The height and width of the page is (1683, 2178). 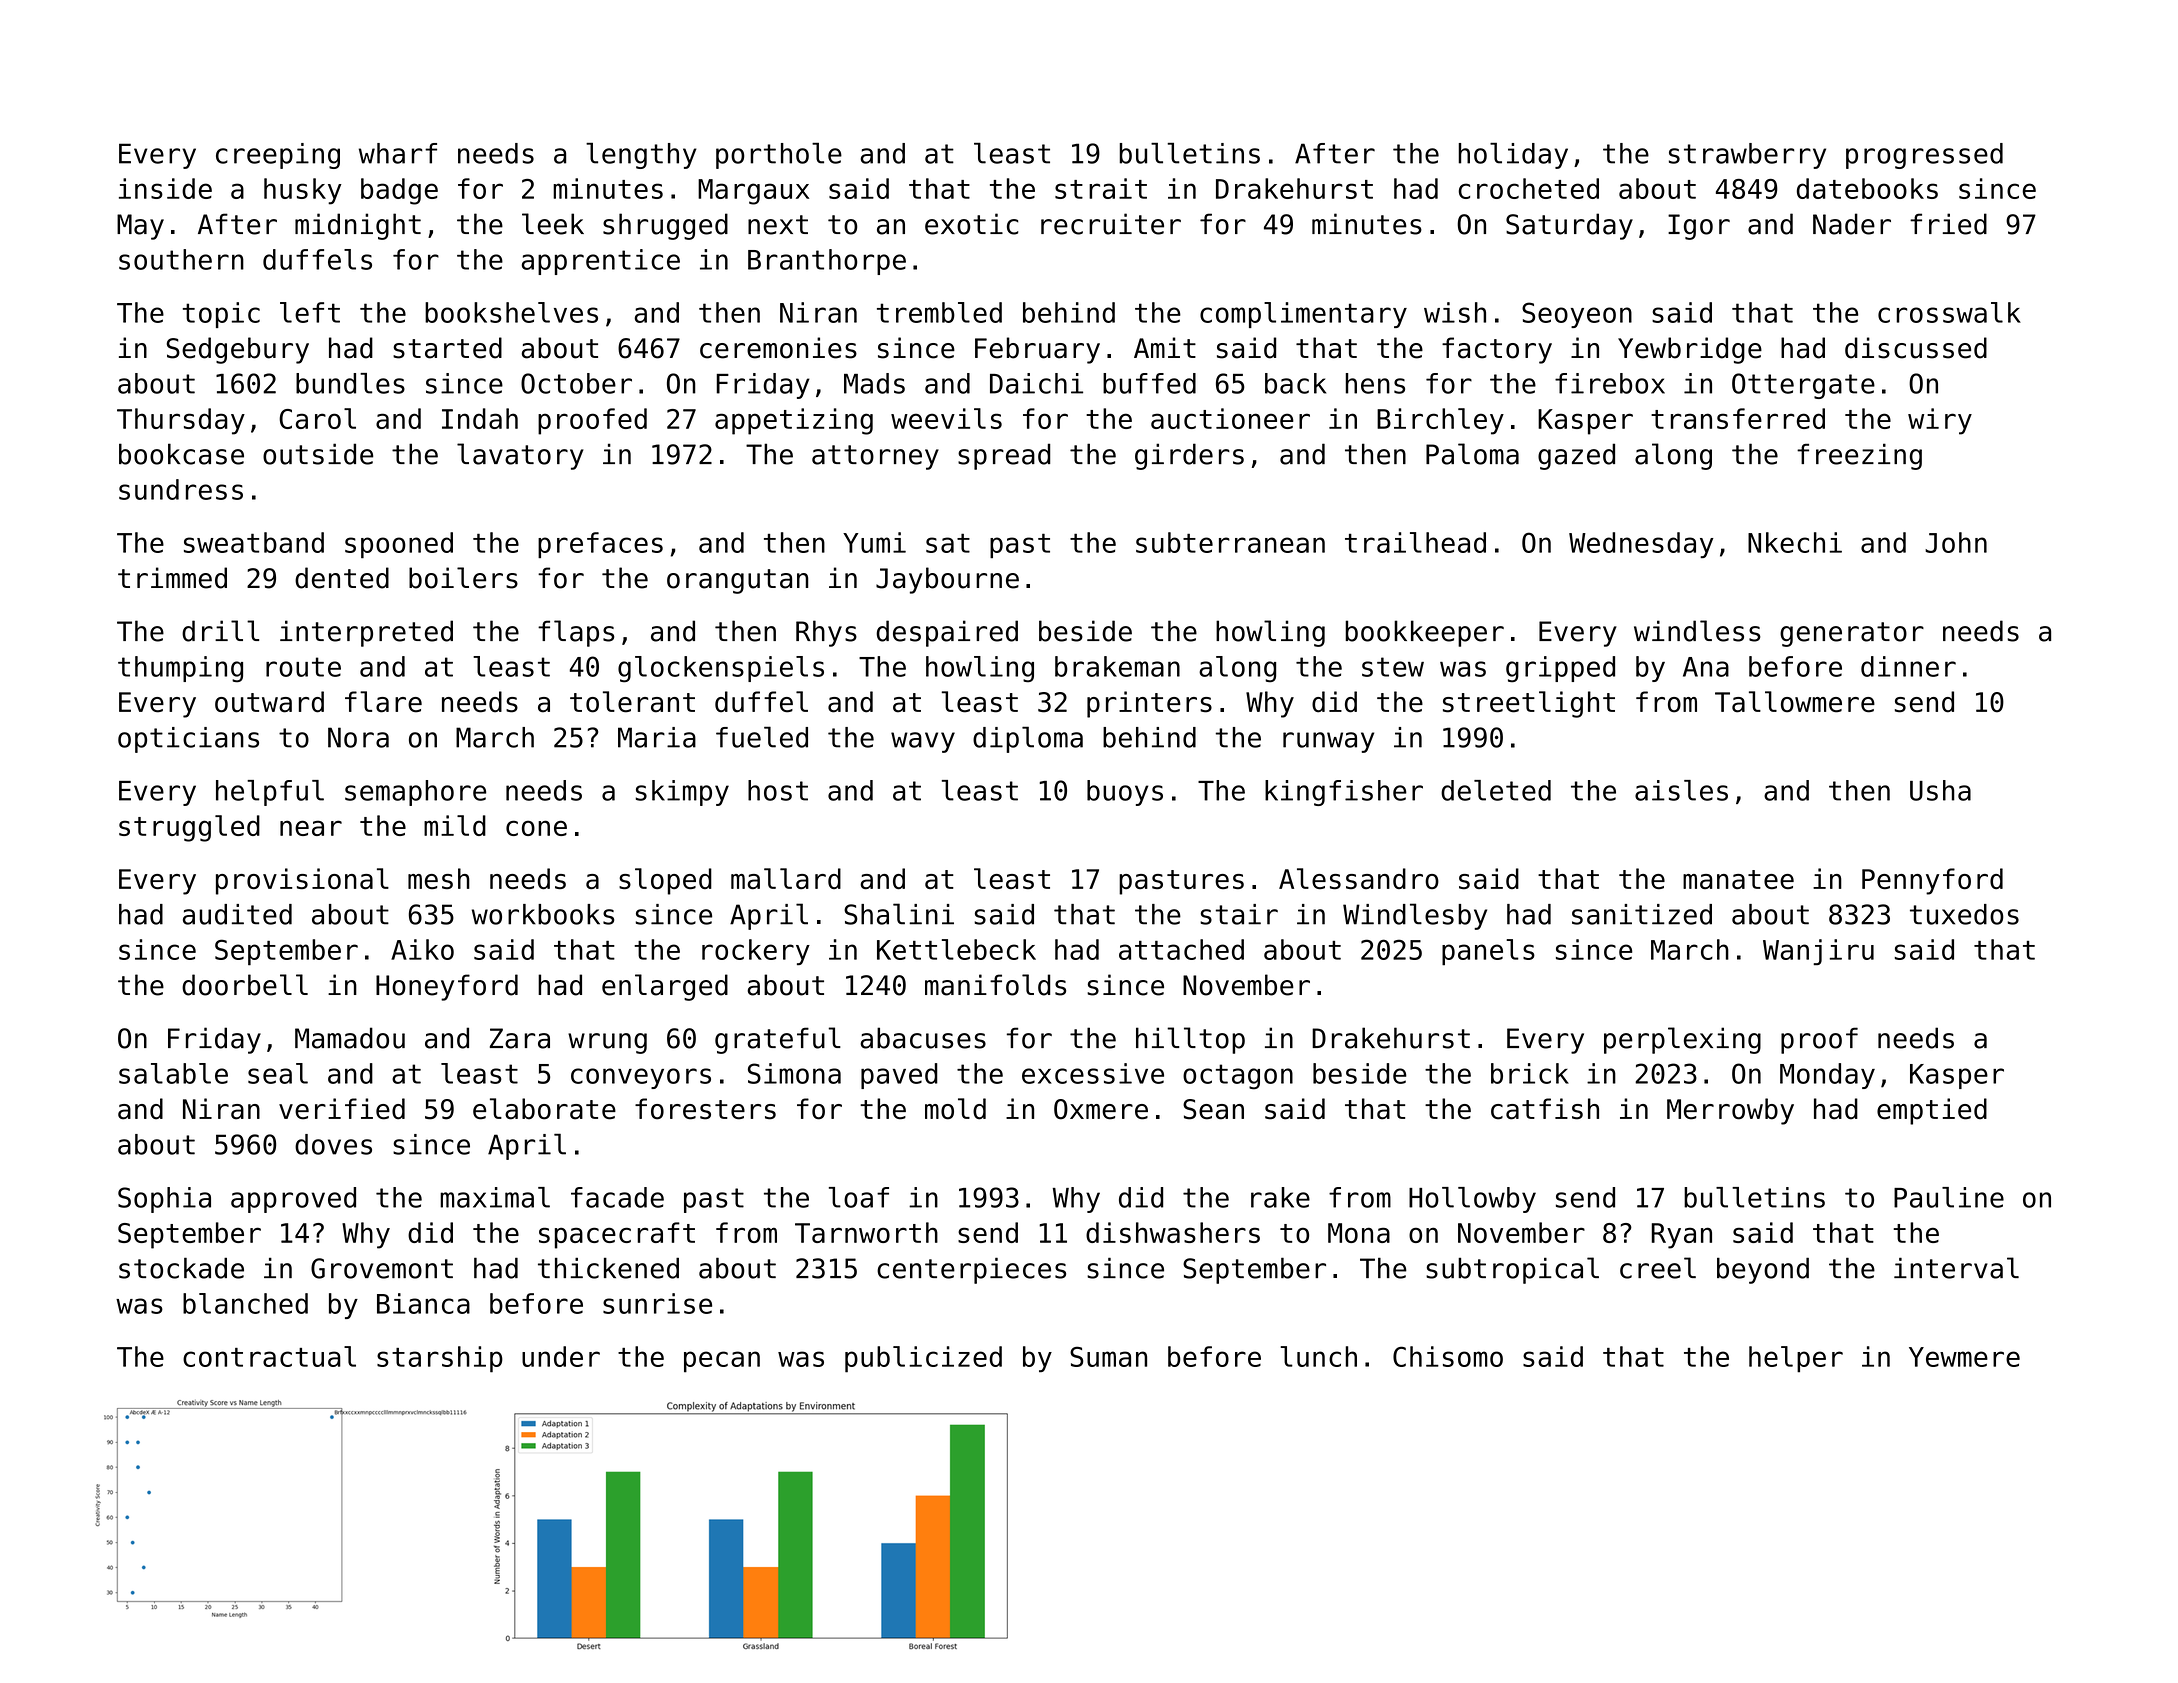 I want to click on freezing, so click(x=1859, y=456).
